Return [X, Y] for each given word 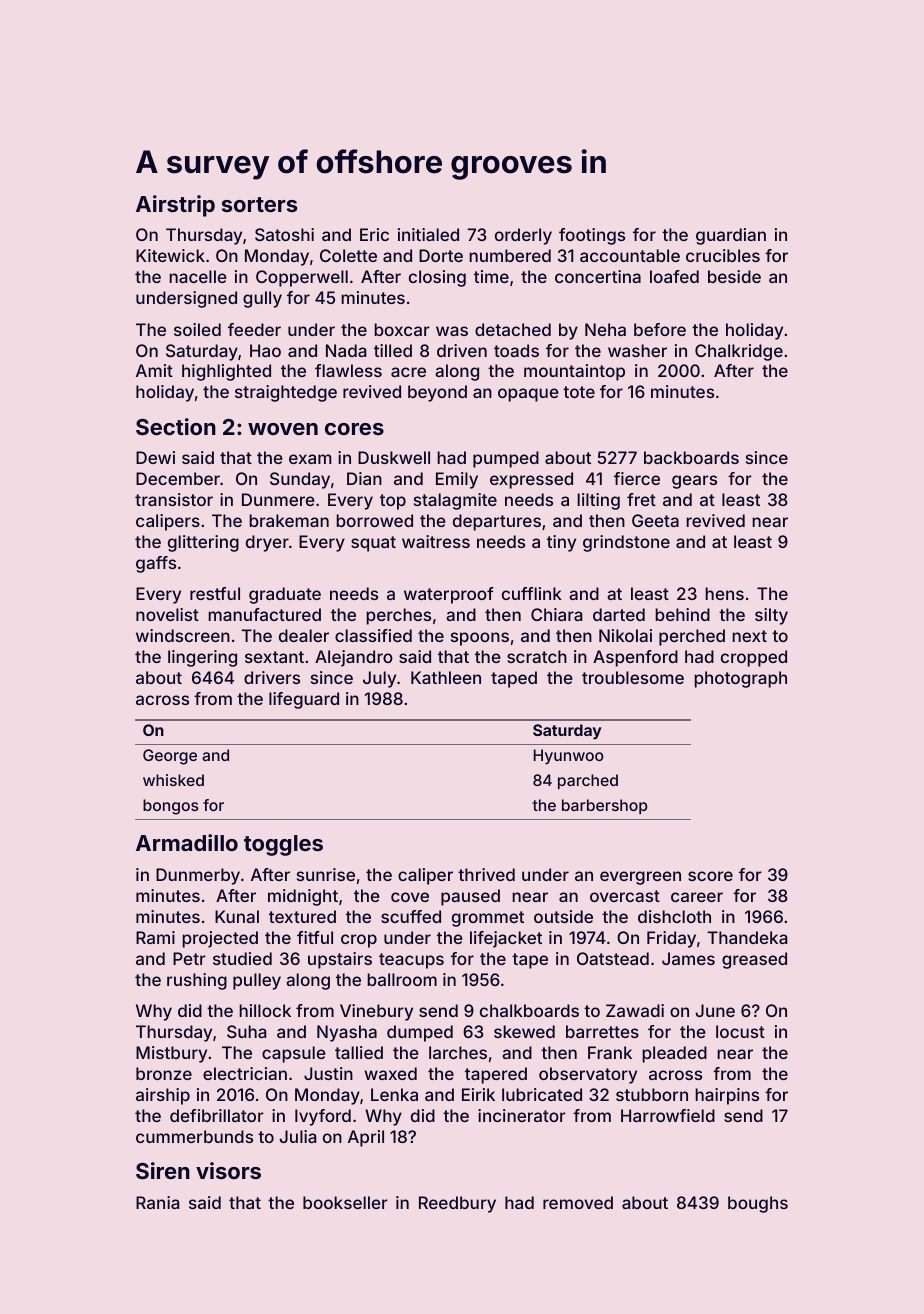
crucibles [723, 255]
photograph [740, 679]
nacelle [198, 276]
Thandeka [747, 937]
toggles [283, 845]
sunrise [326, 874]
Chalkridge [739, 352]
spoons [480, 639]
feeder [254, 329]
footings [592, 236]
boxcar [402, 329]
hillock [265, 1010]
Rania [157, 1202]
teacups [411, 961]
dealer [304, 635]
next [749, 636]
